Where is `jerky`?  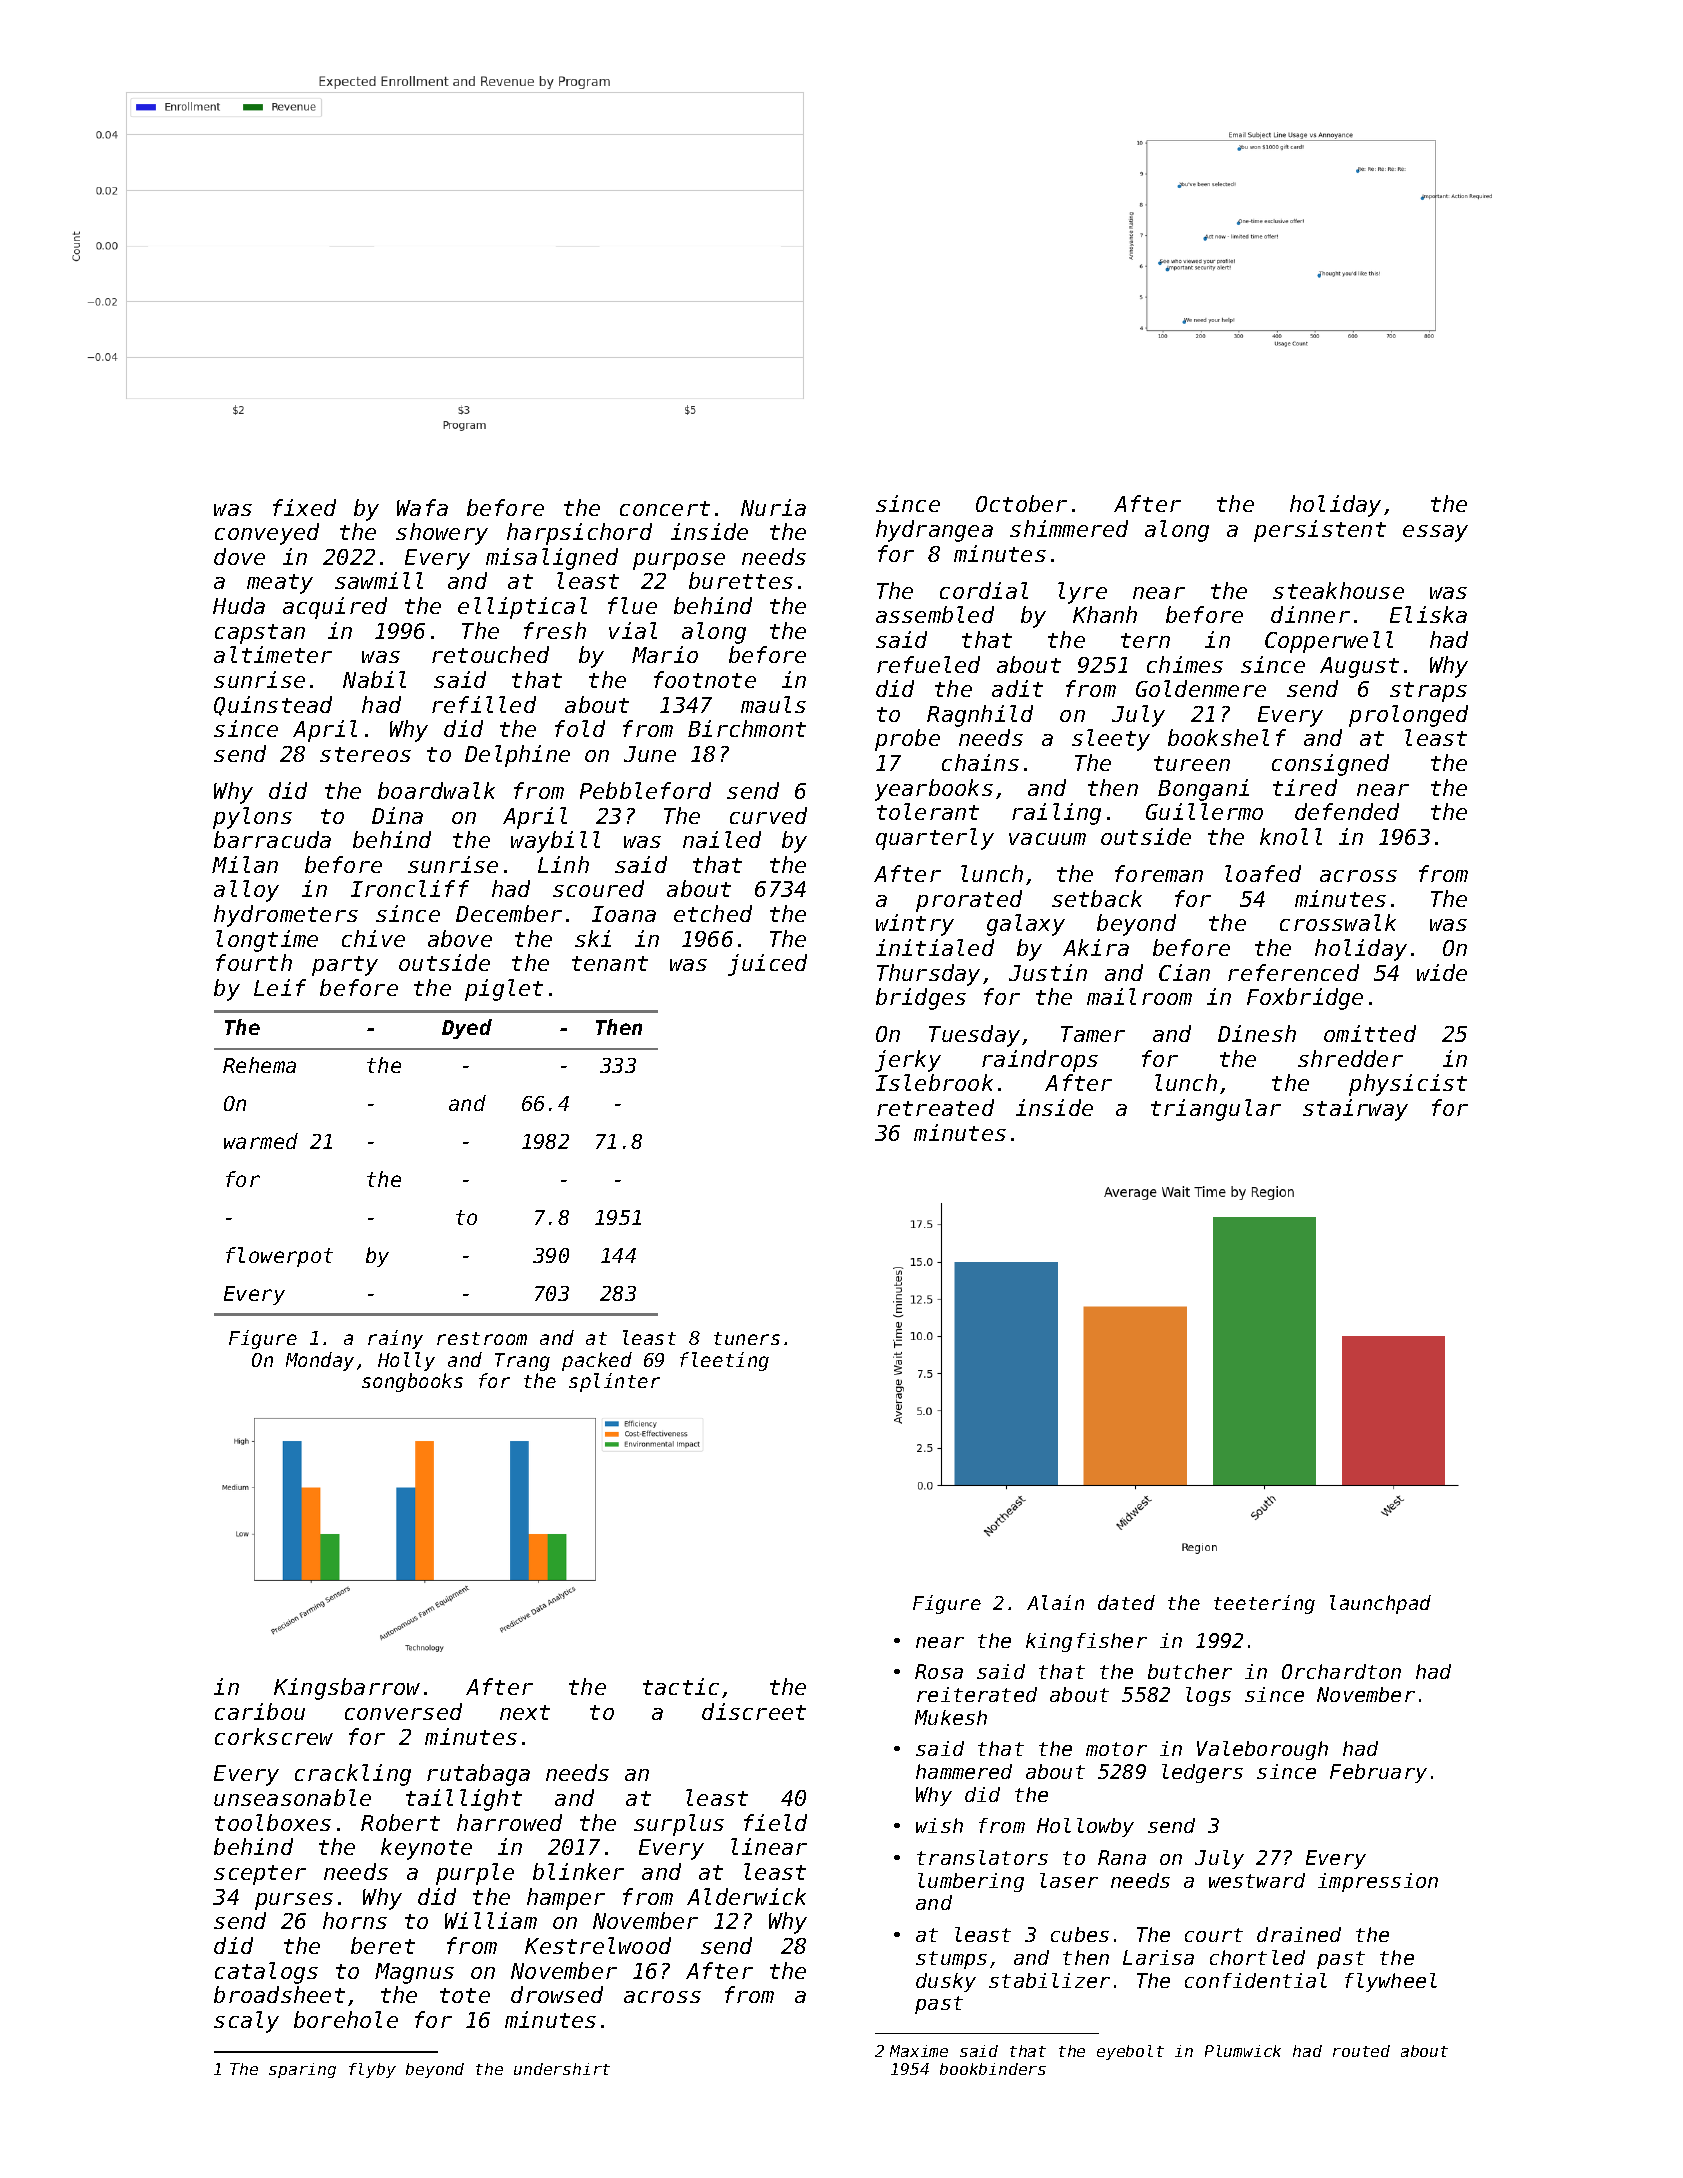
jerky is located at coordinates (908, 1061).
